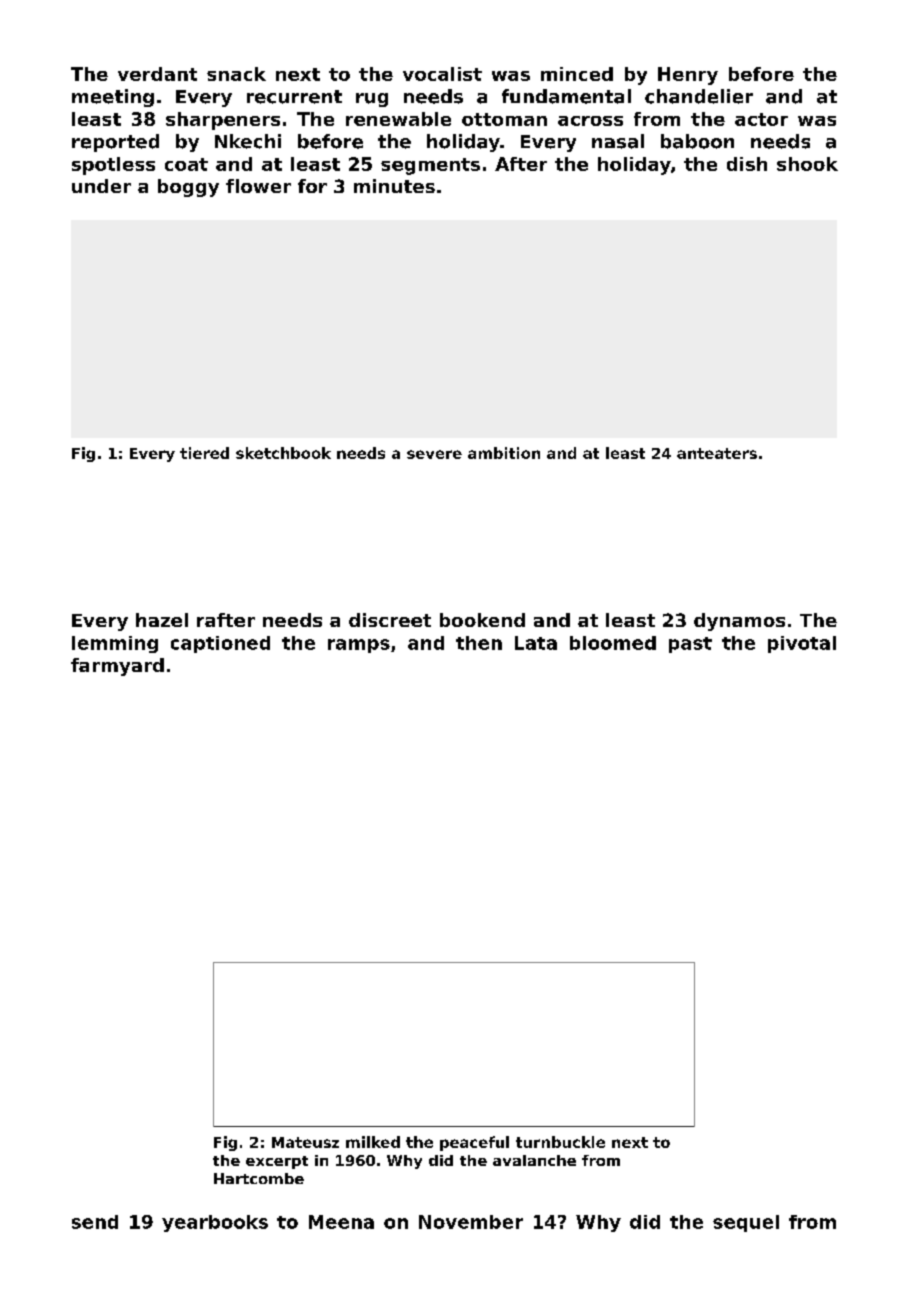  What do you see at coordinates (482, 620) in the screenshot?
I see `bookend` at bounding box center [482, 620].
